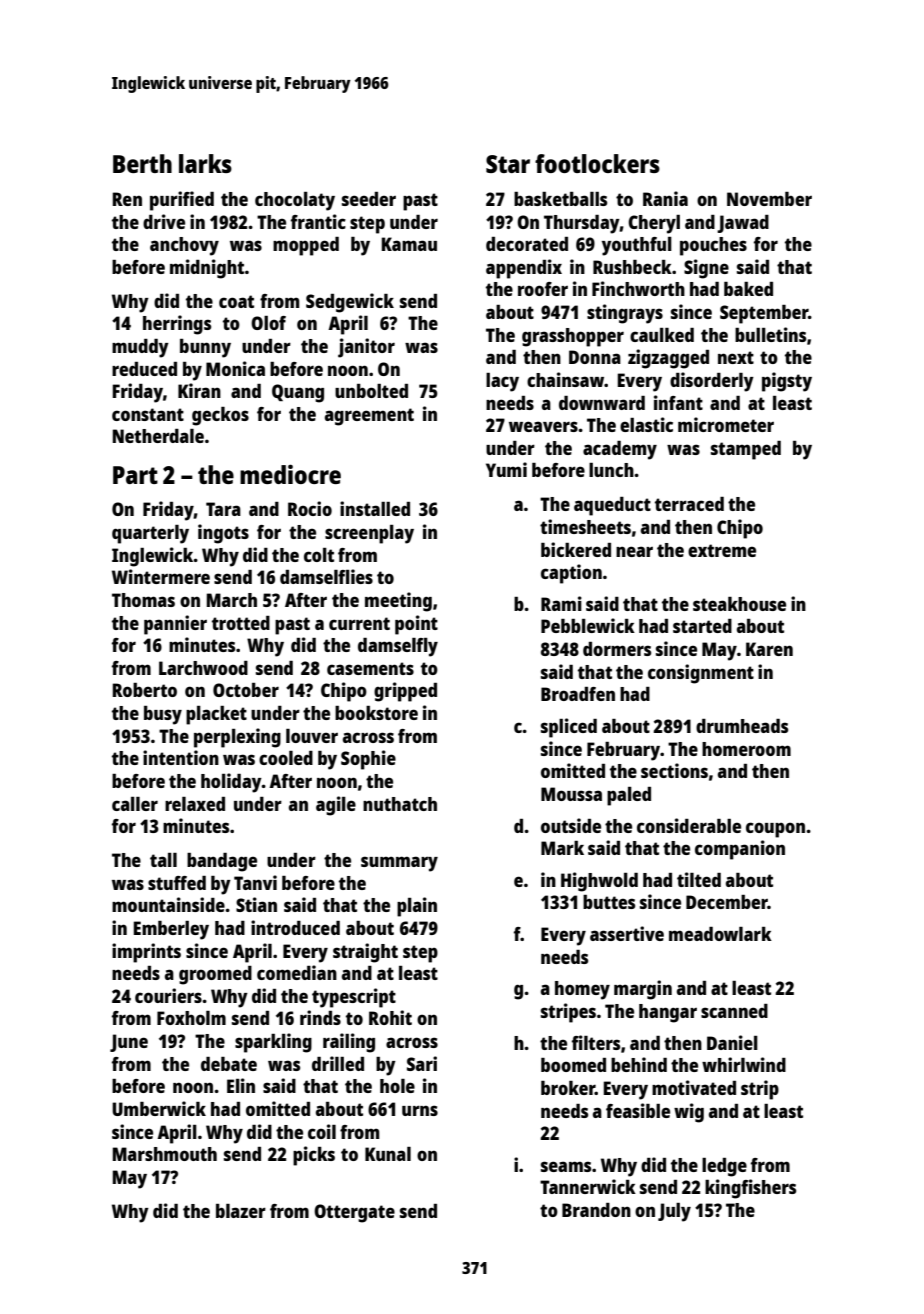 The width and height of the screenshot is (924, 1314). What do you see at coordinates (241, 1211) in the screenshot?
I see `blazer` at bounding box center [241, 1211].
